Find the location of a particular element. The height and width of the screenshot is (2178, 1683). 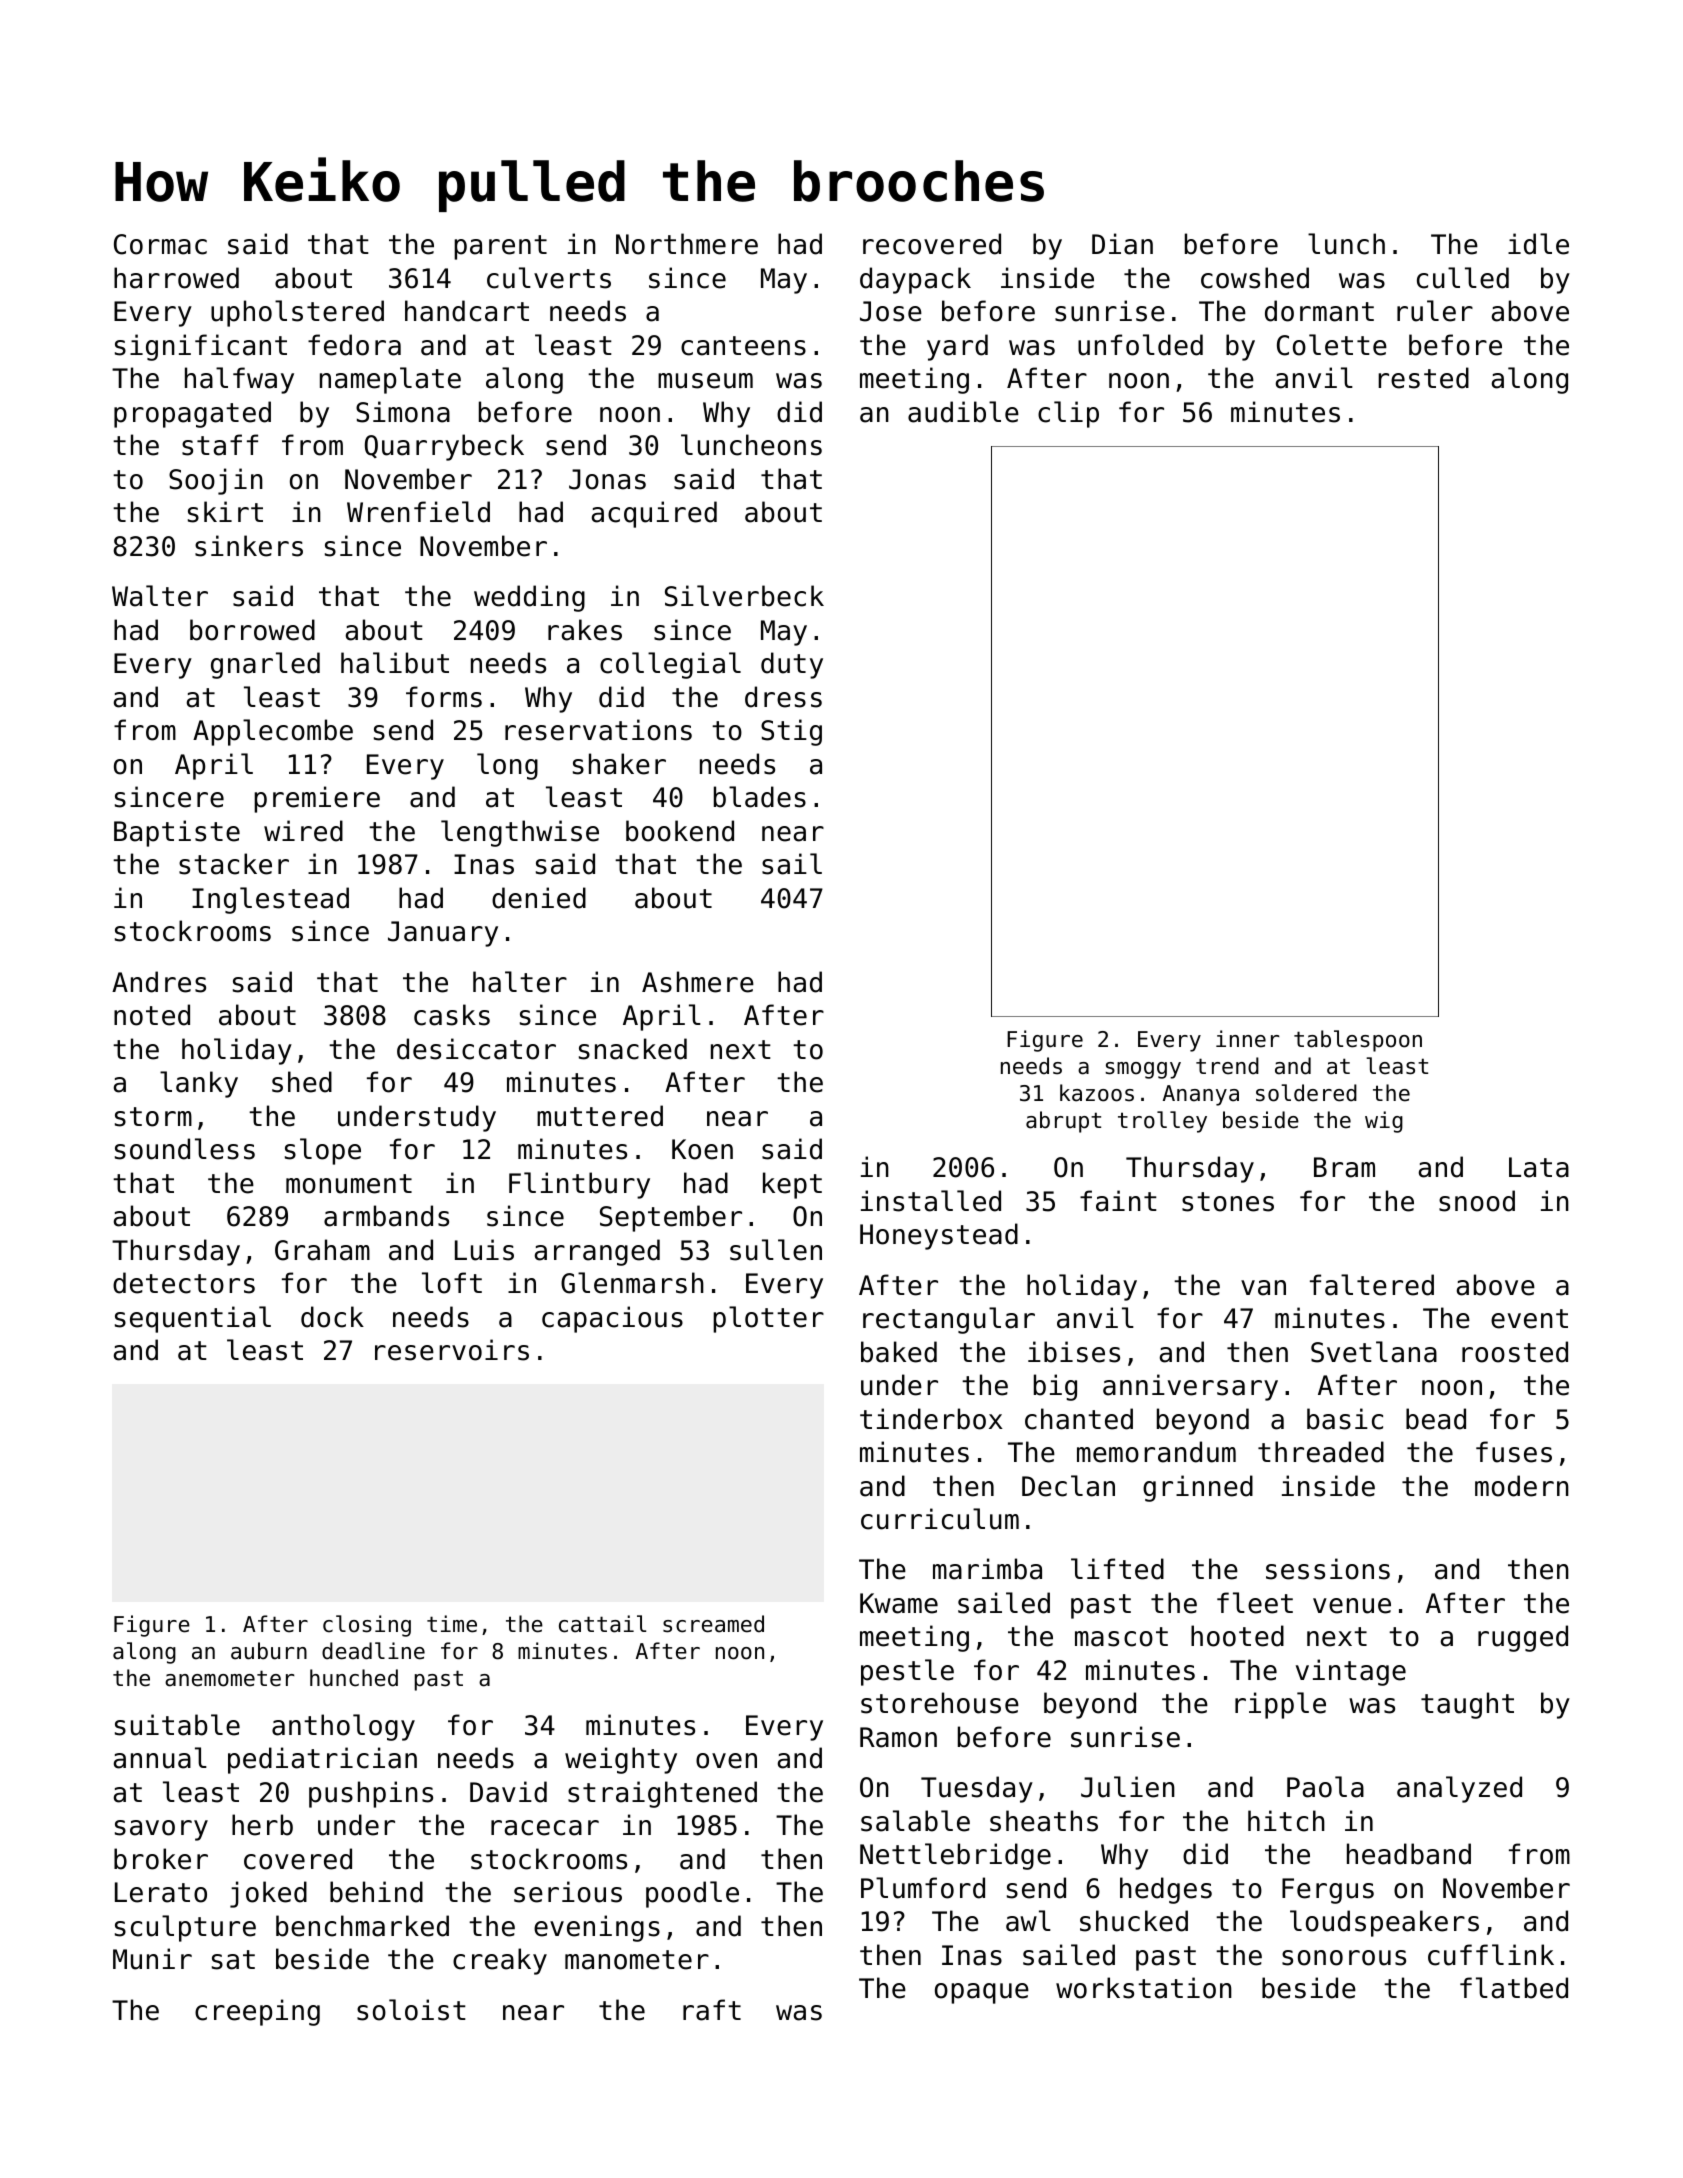

Koen is located at coordinates (702, 1149).
